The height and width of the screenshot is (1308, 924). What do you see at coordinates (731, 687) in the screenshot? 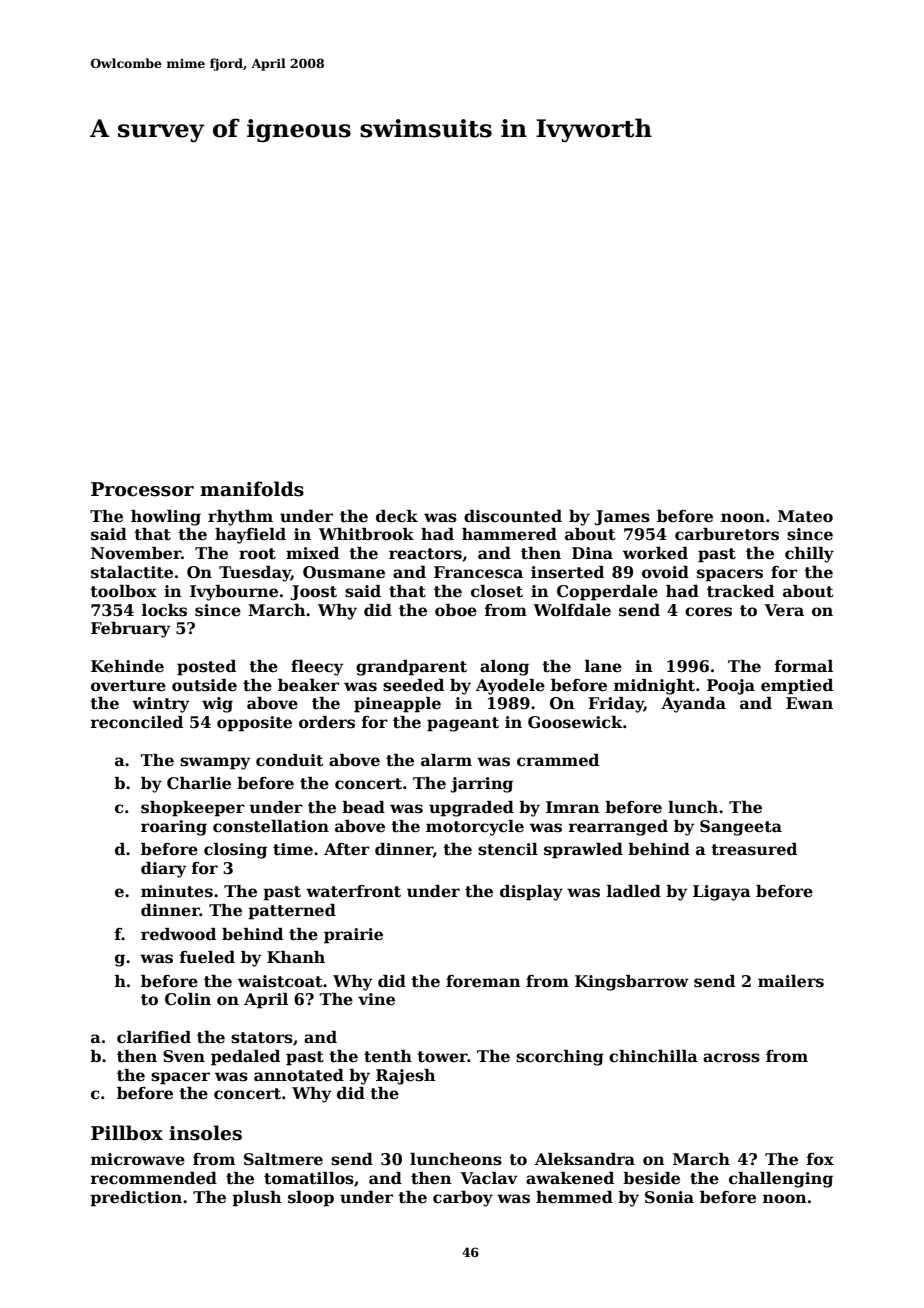
I see `Pooja` at bounding box center [731, 687].
